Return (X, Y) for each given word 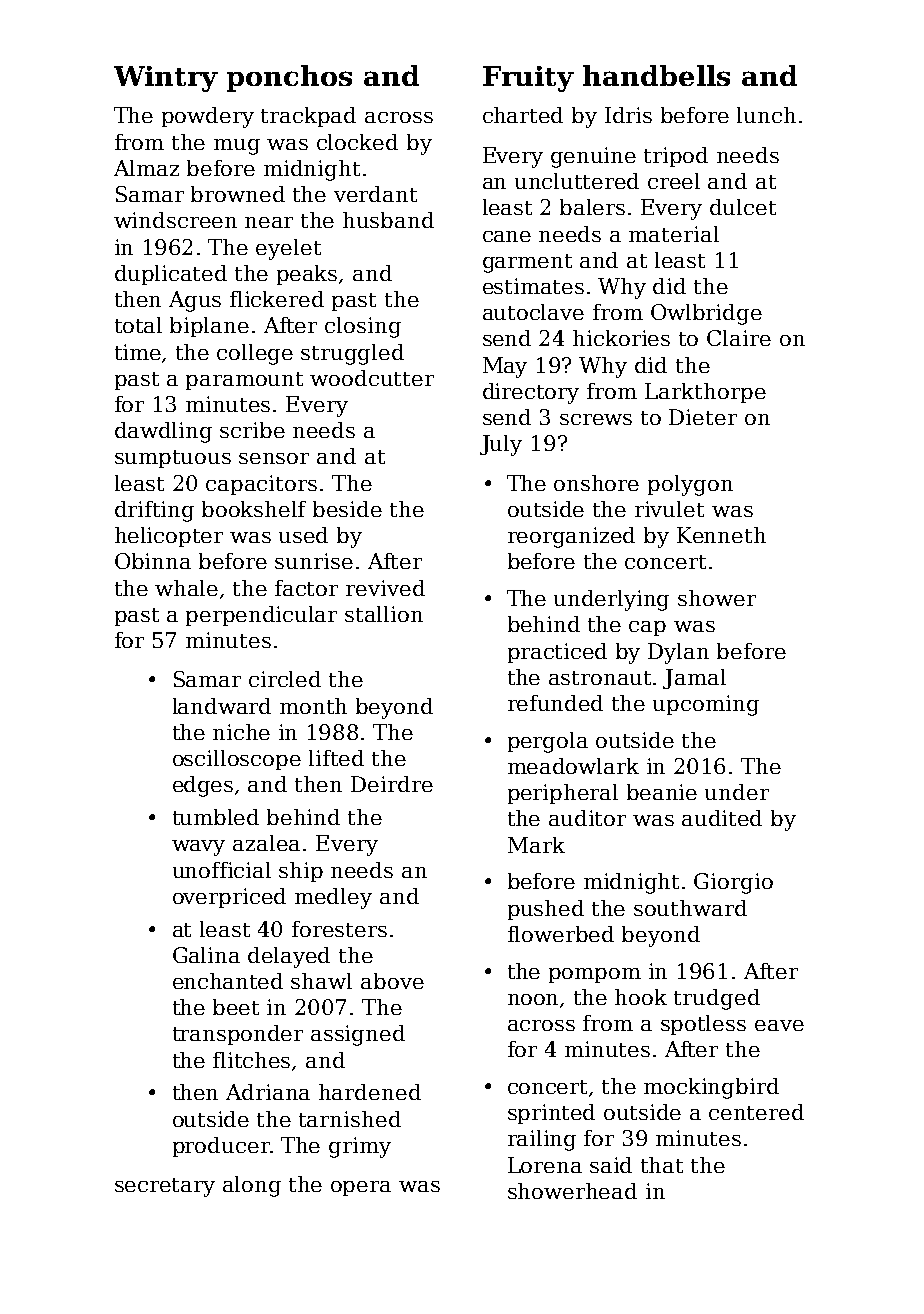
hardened (370, 1092)
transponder (238, 1035)
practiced (557, 653)
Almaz (146, 168)
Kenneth (721, 535)
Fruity (528, 79)
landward (222, 706)
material (674, 234)
